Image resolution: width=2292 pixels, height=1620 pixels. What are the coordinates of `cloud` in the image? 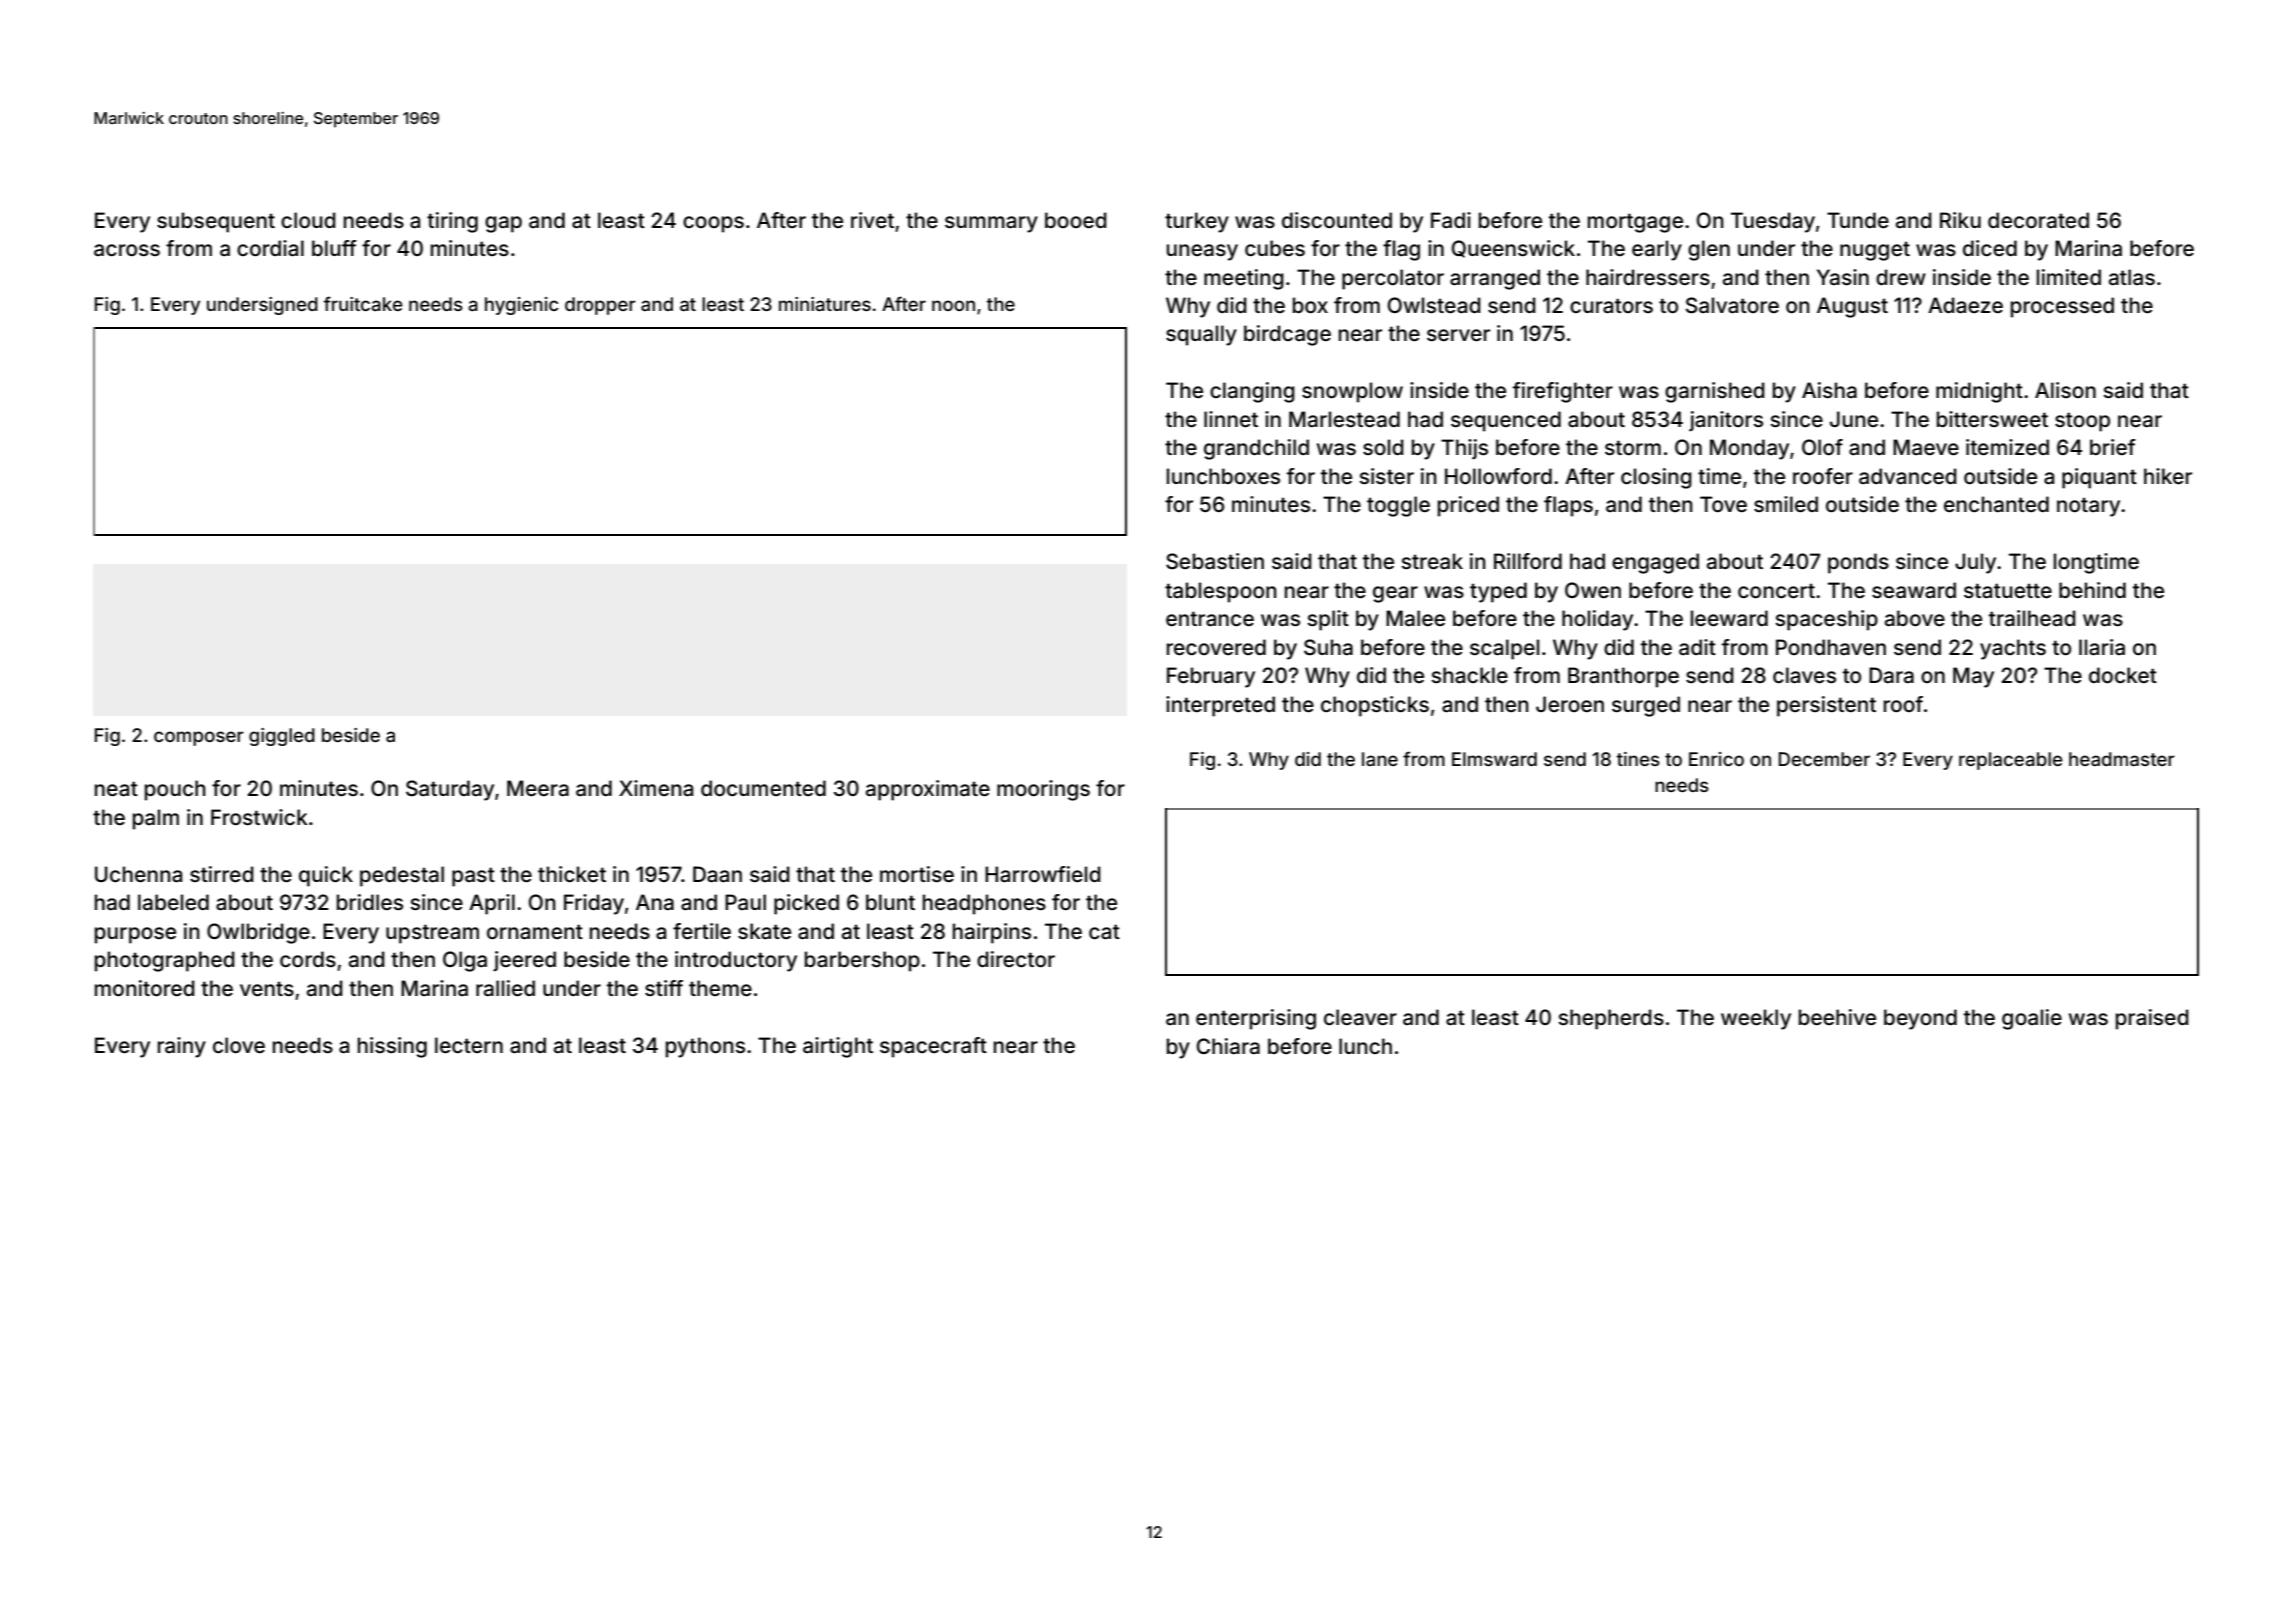 It's located at (308, 220).
